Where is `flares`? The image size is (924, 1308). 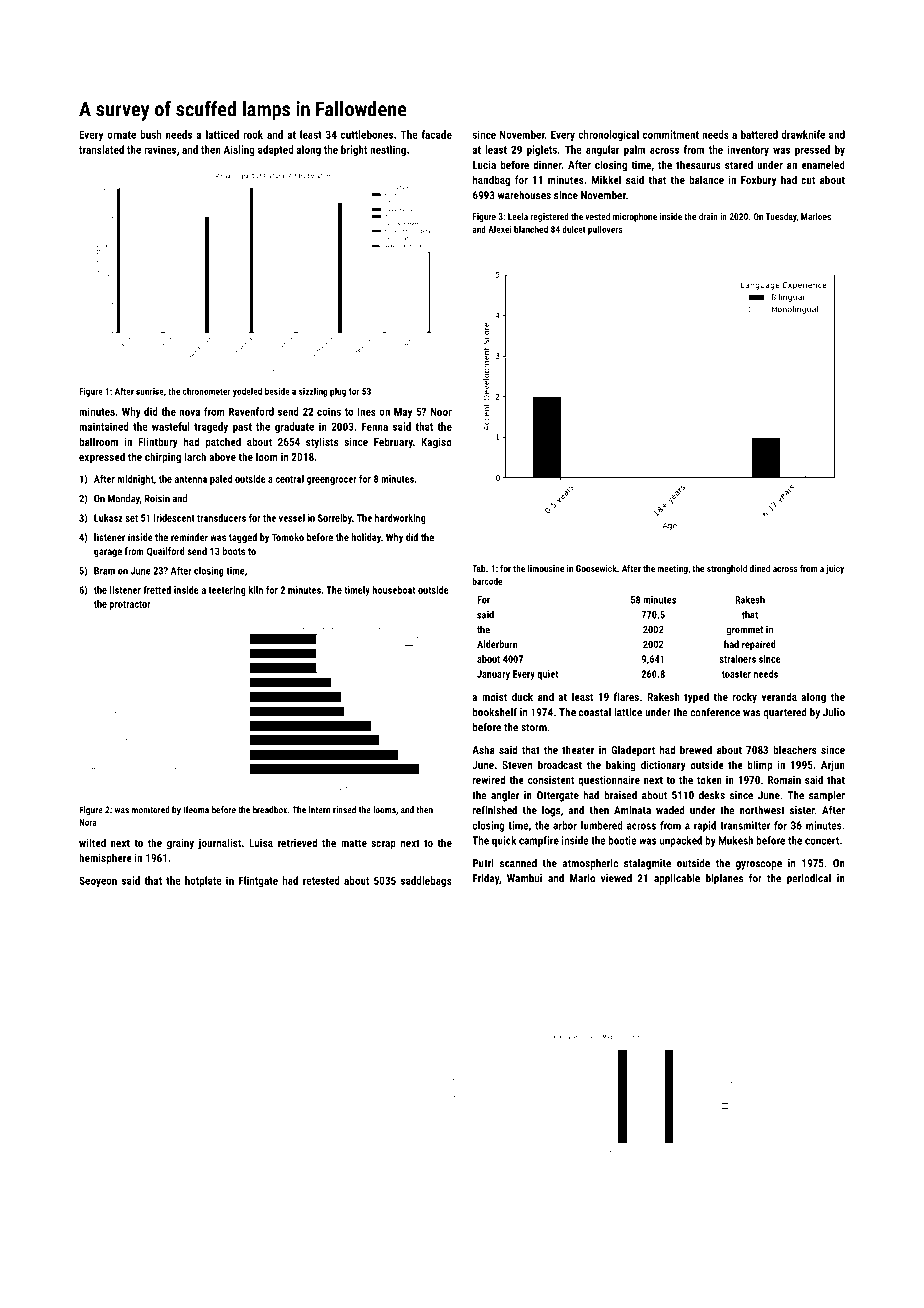
flares is located at coordinates (626, 696).
